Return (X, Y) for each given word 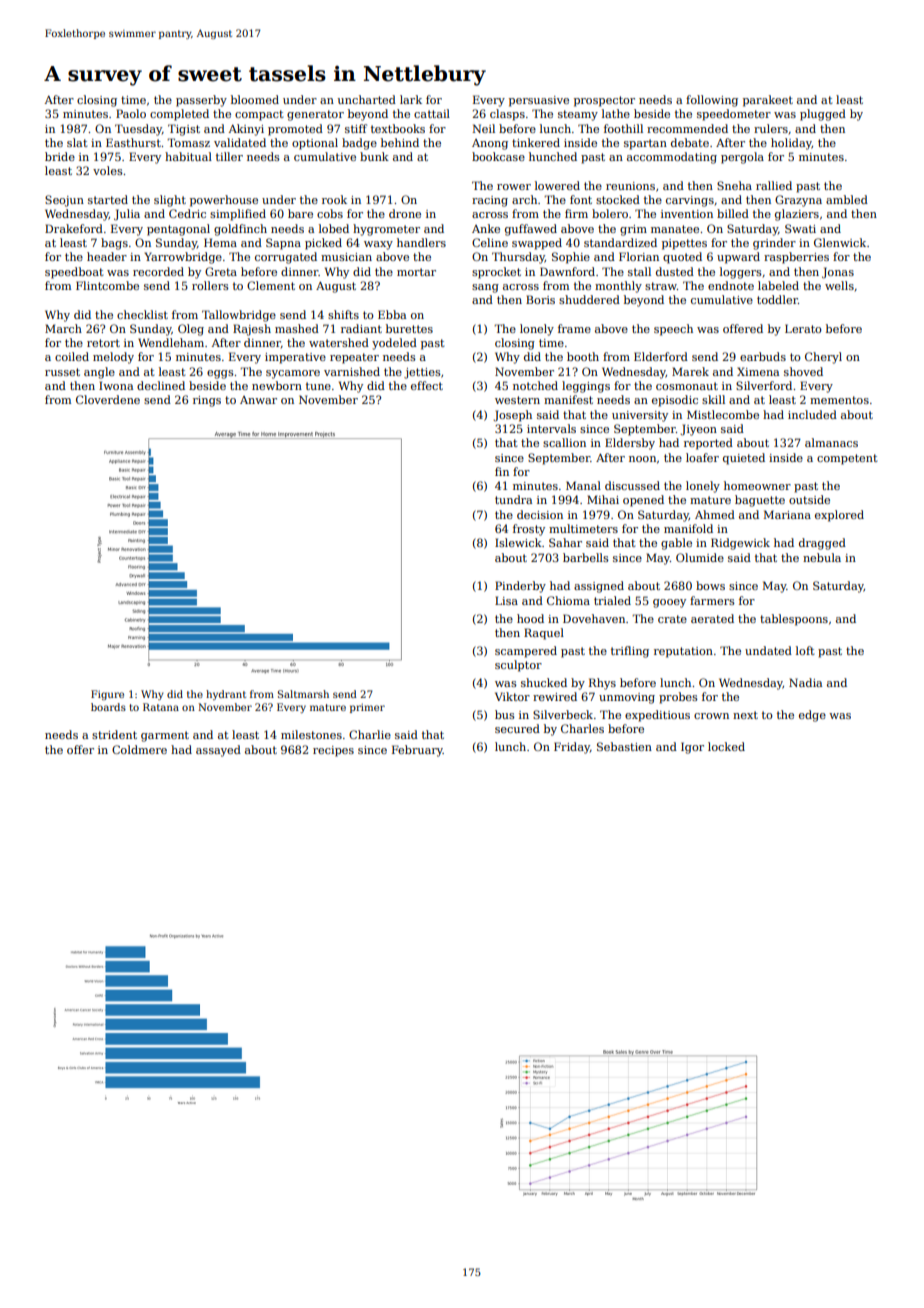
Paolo (131, 113)
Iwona (116, 385)
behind (400, 142)
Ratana (161, 707)
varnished (352, 371)
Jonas (838, 273)
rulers (771, 128)
